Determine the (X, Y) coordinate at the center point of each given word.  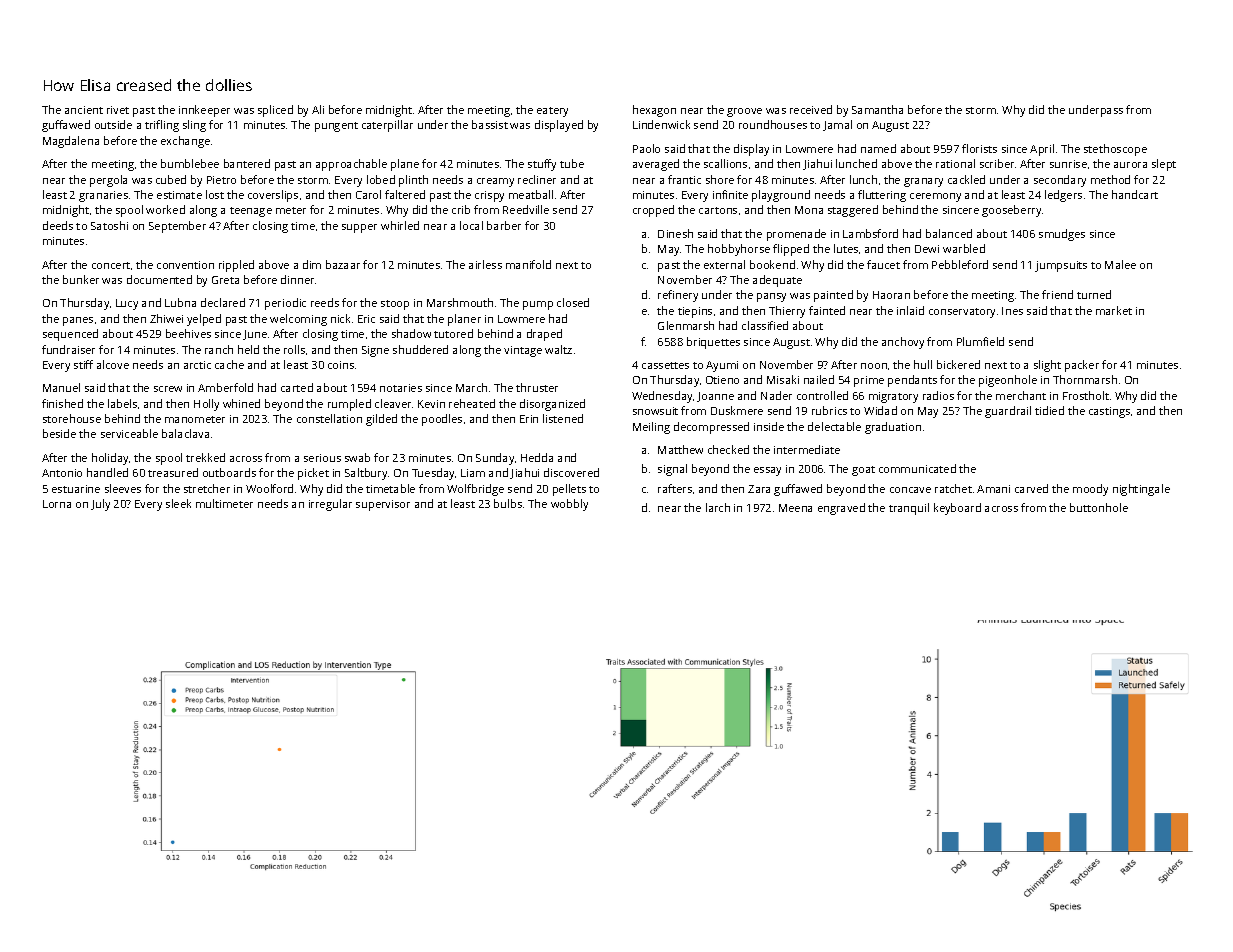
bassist (490, 124)
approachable (351, 165)
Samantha (877, 109)
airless (485, 264)
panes (78, 321)
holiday (110, 459)
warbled (964, 248)
